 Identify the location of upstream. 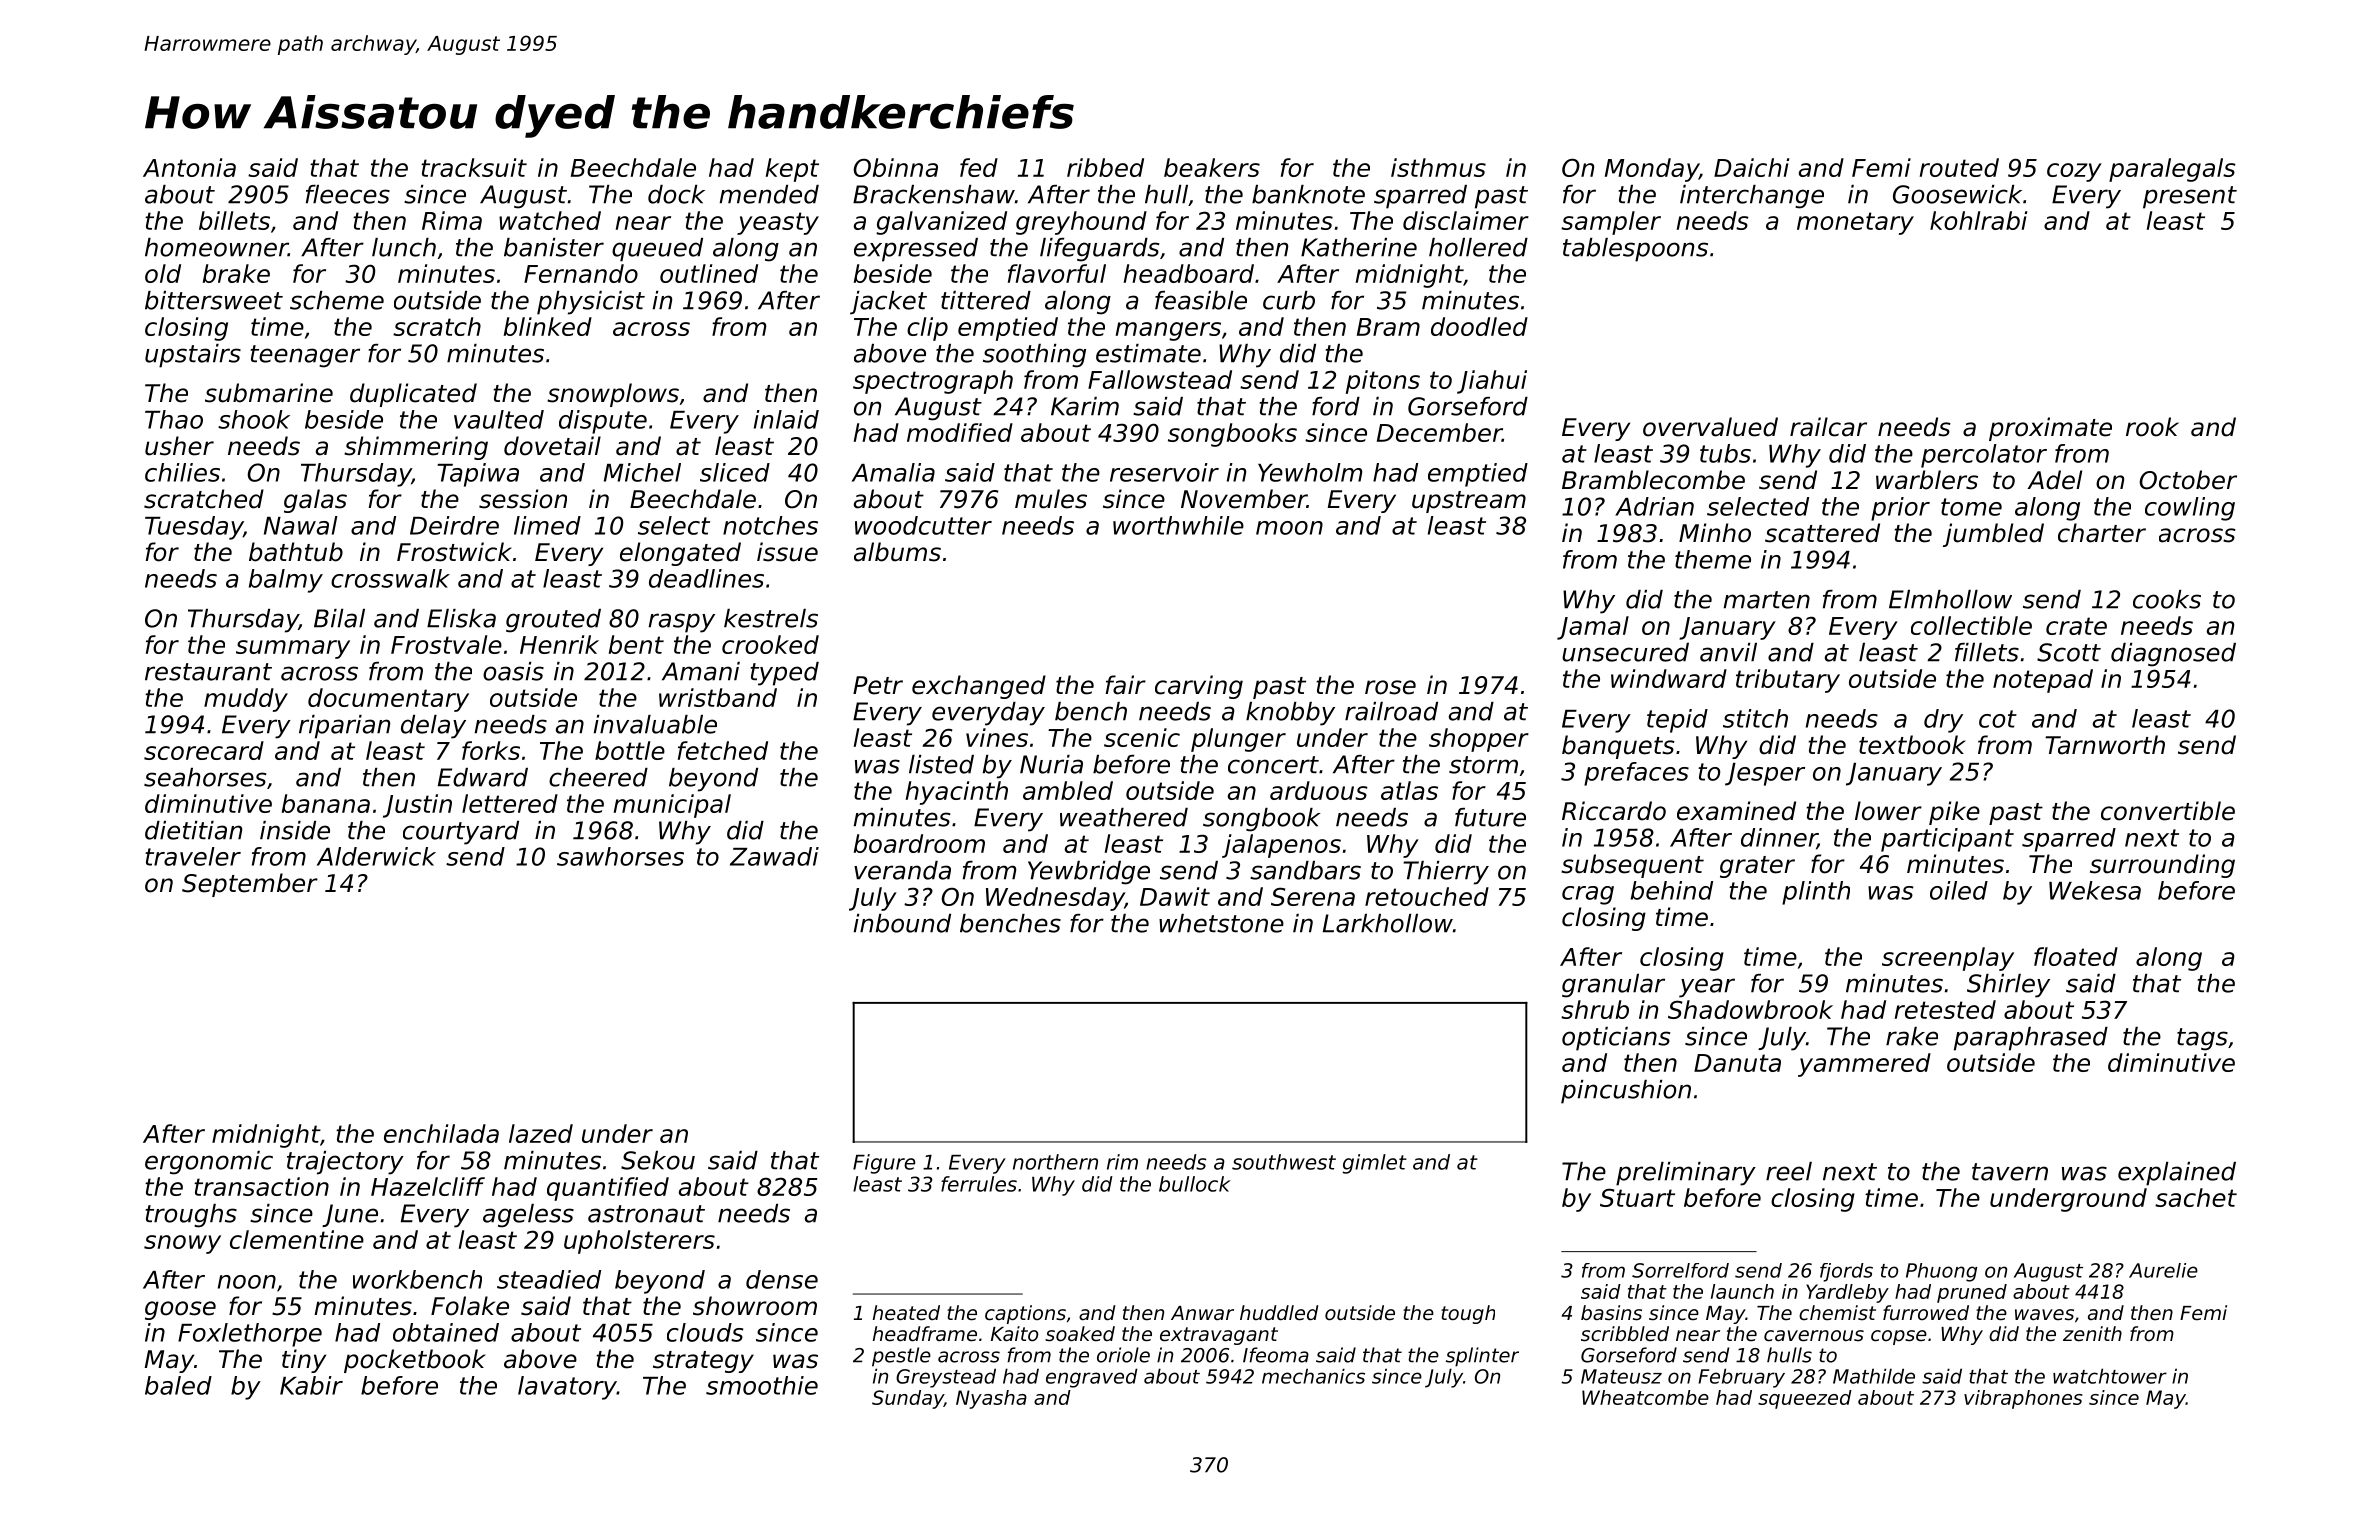
(1469, 502).
